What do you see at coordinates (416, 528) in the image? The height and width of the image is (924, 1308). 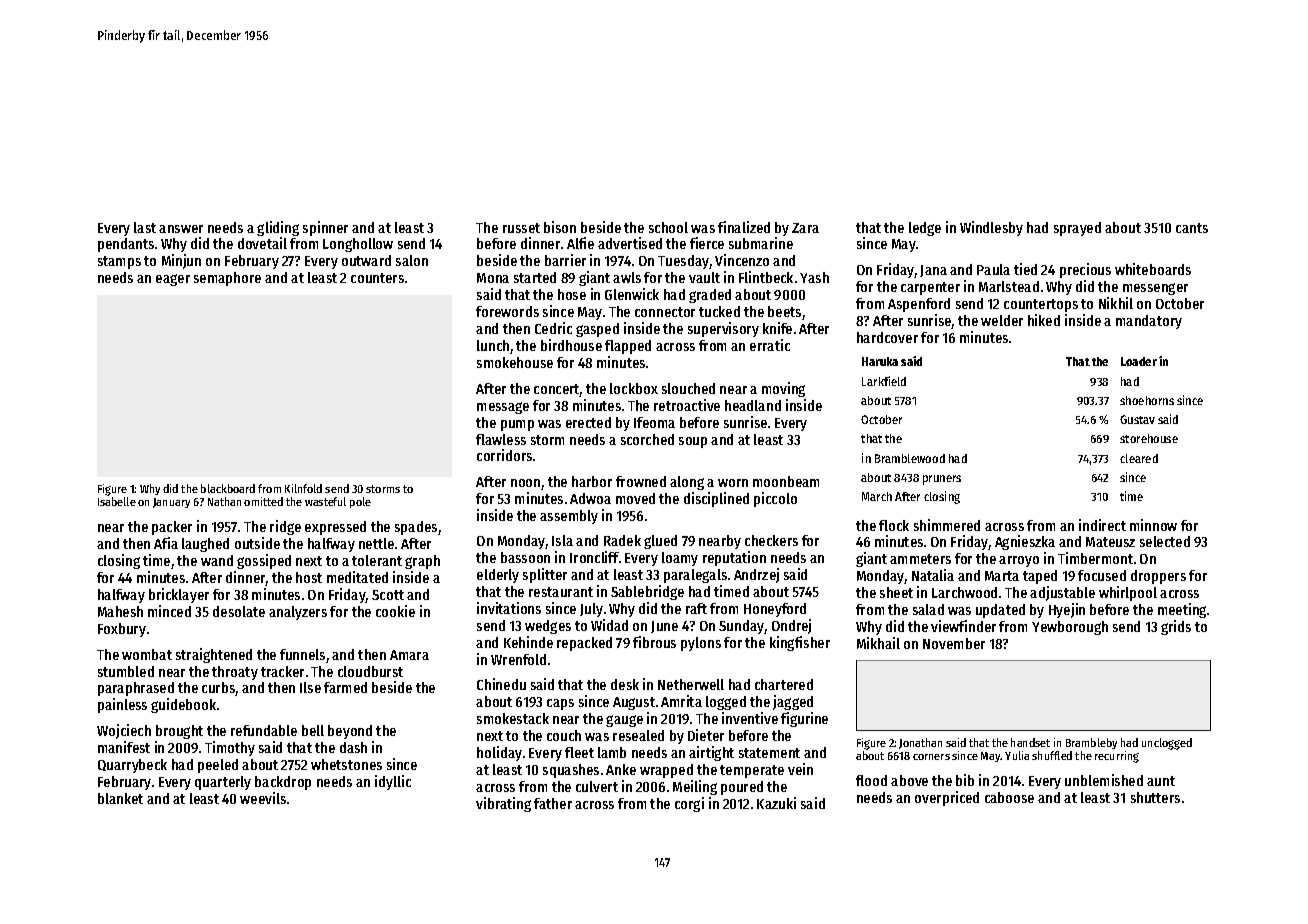 I see `spades` at bounding box center [416, 528].
